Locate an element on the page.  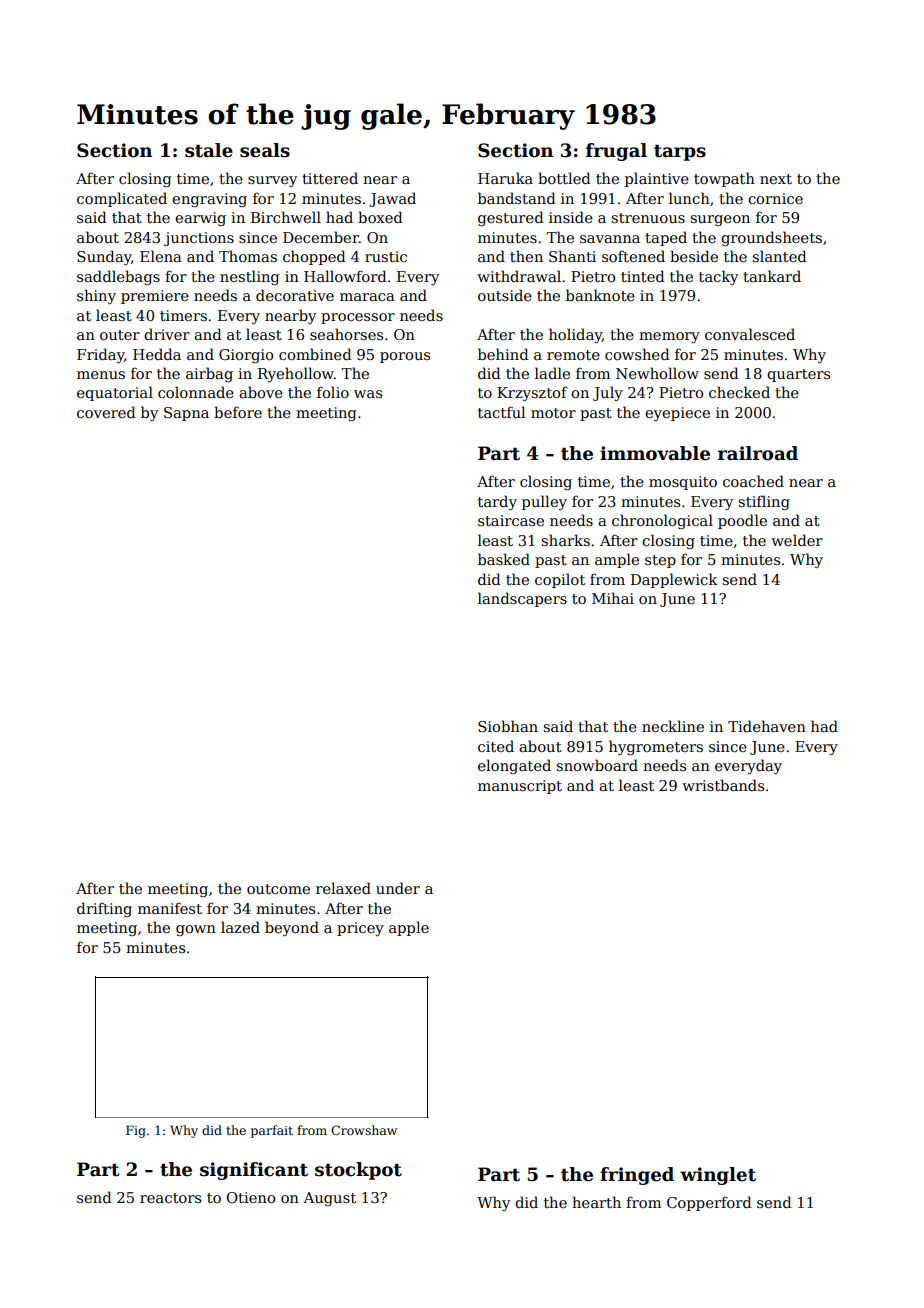
cited is located at coordinates (496, 746).
